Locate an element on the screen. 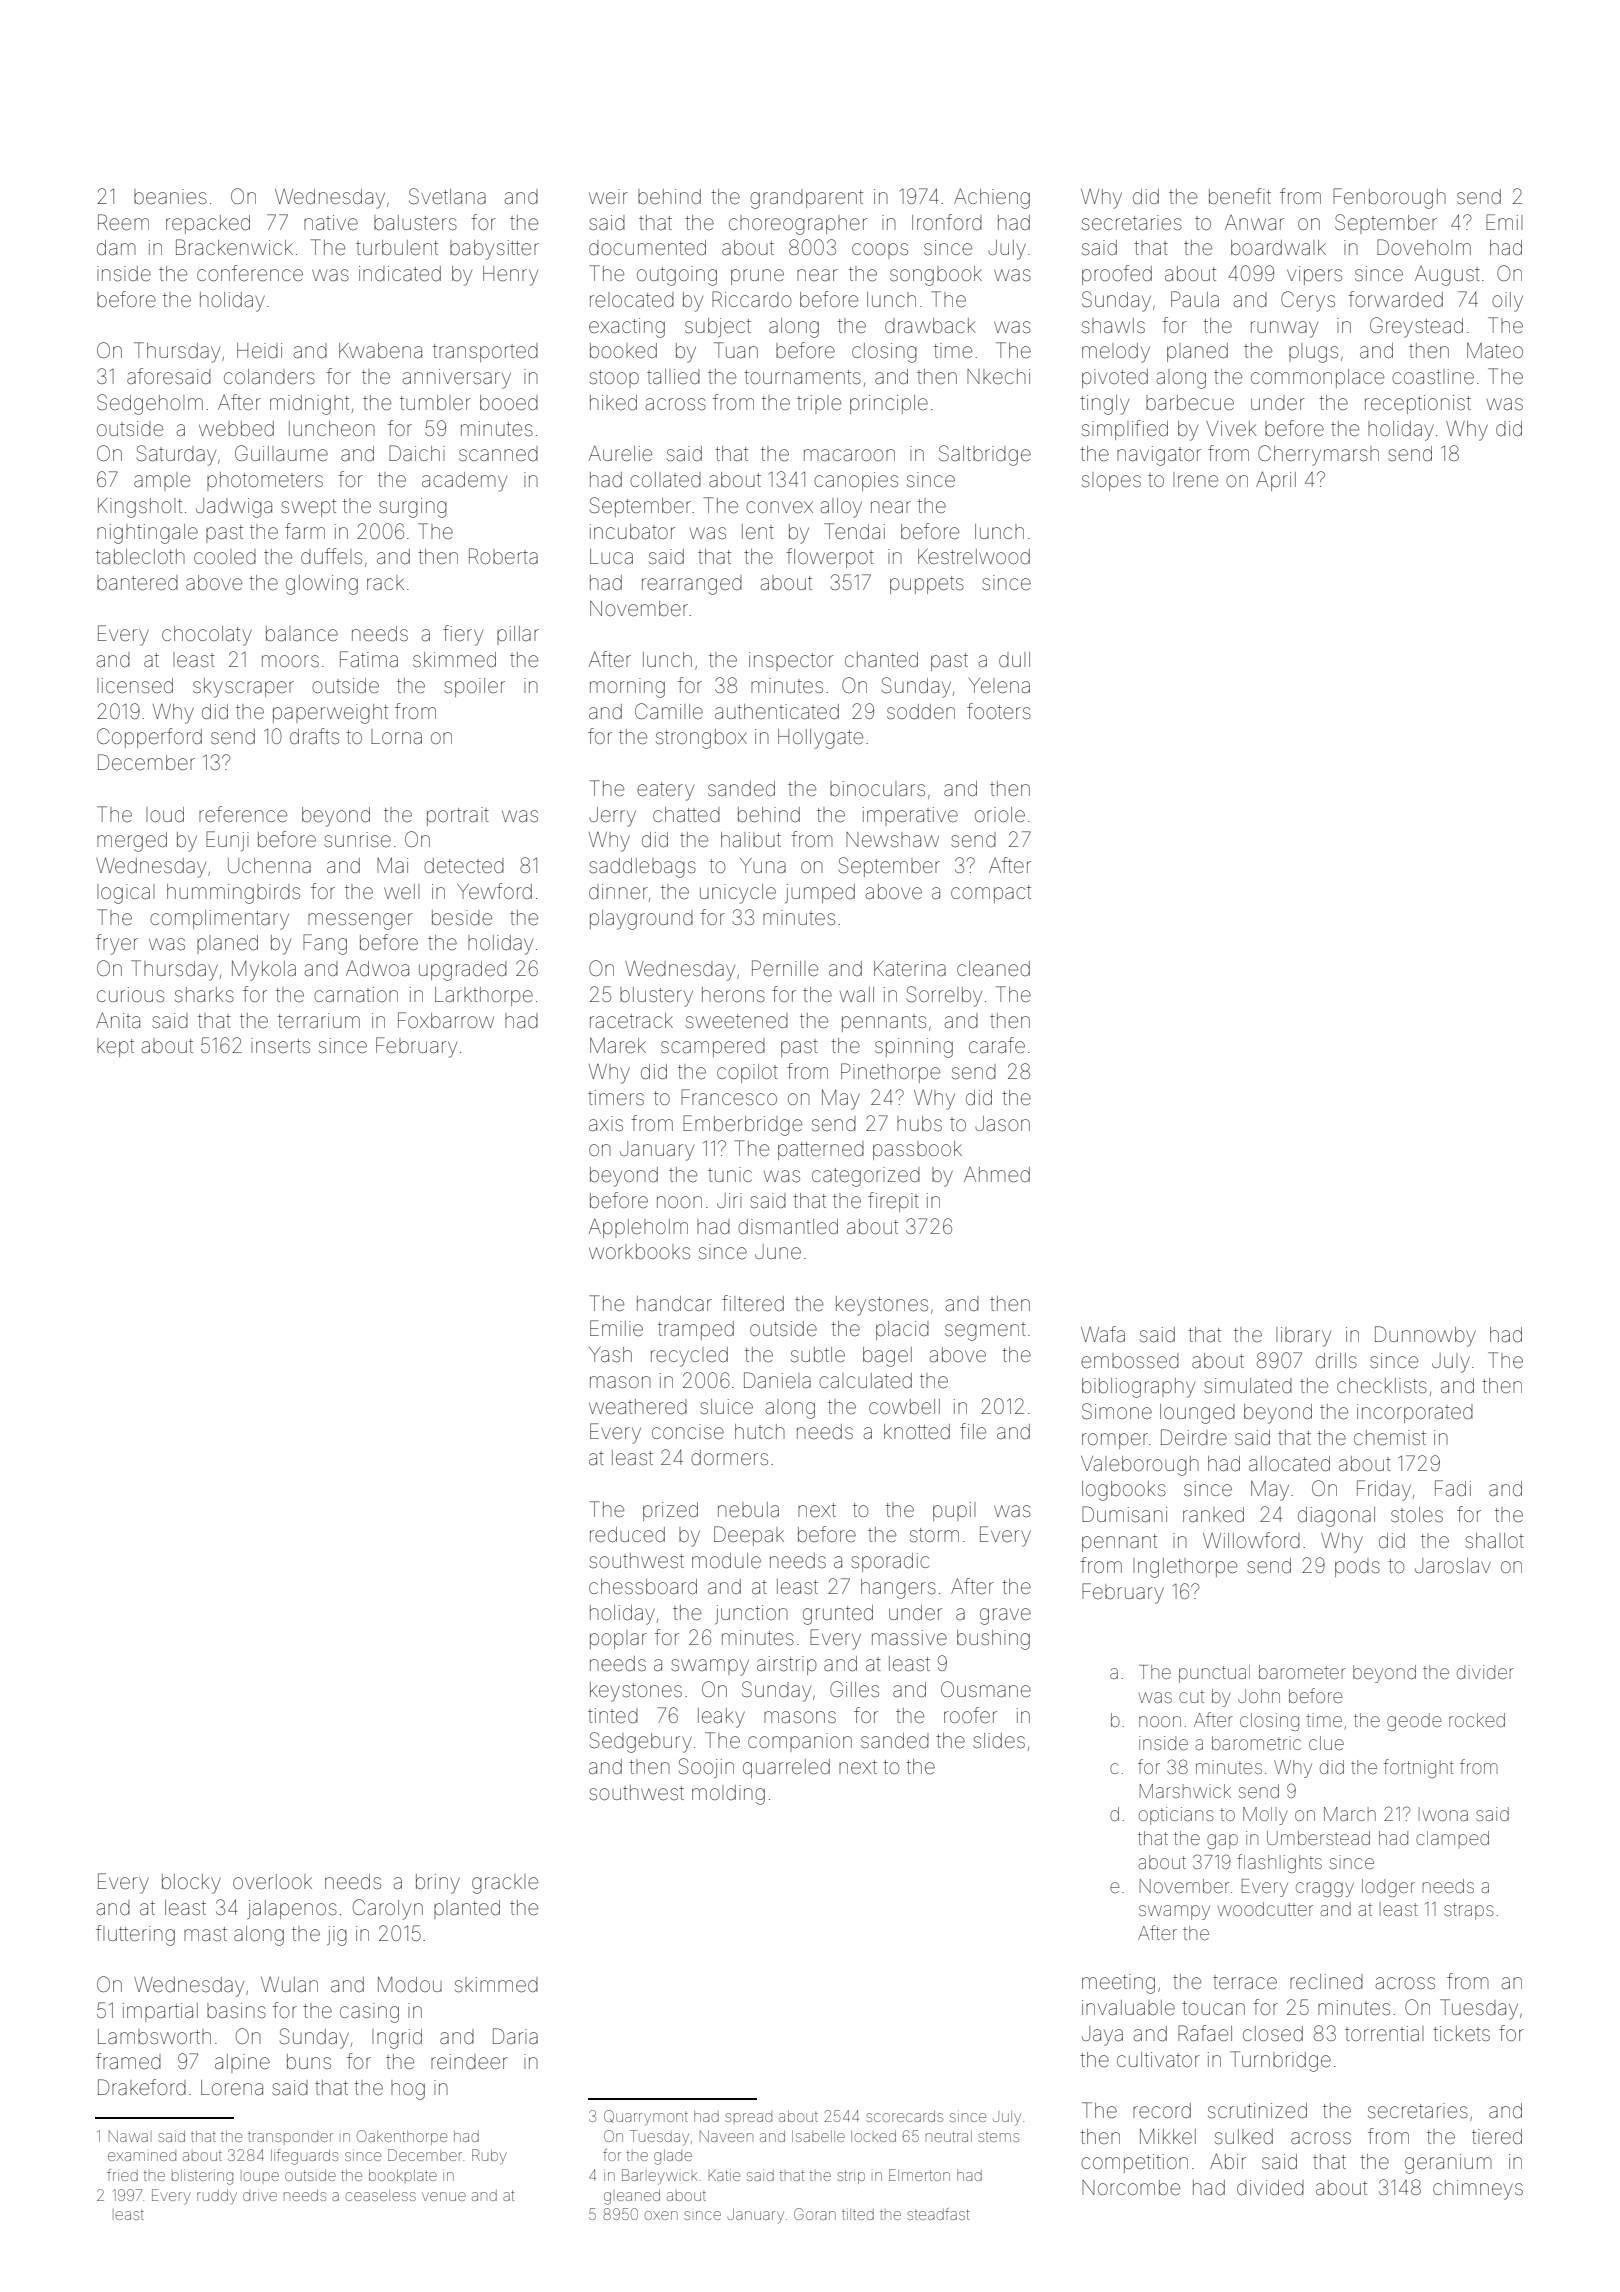 This screenshot has height=2292, width=1620. poplar is located at coordinates (618, 1639).
